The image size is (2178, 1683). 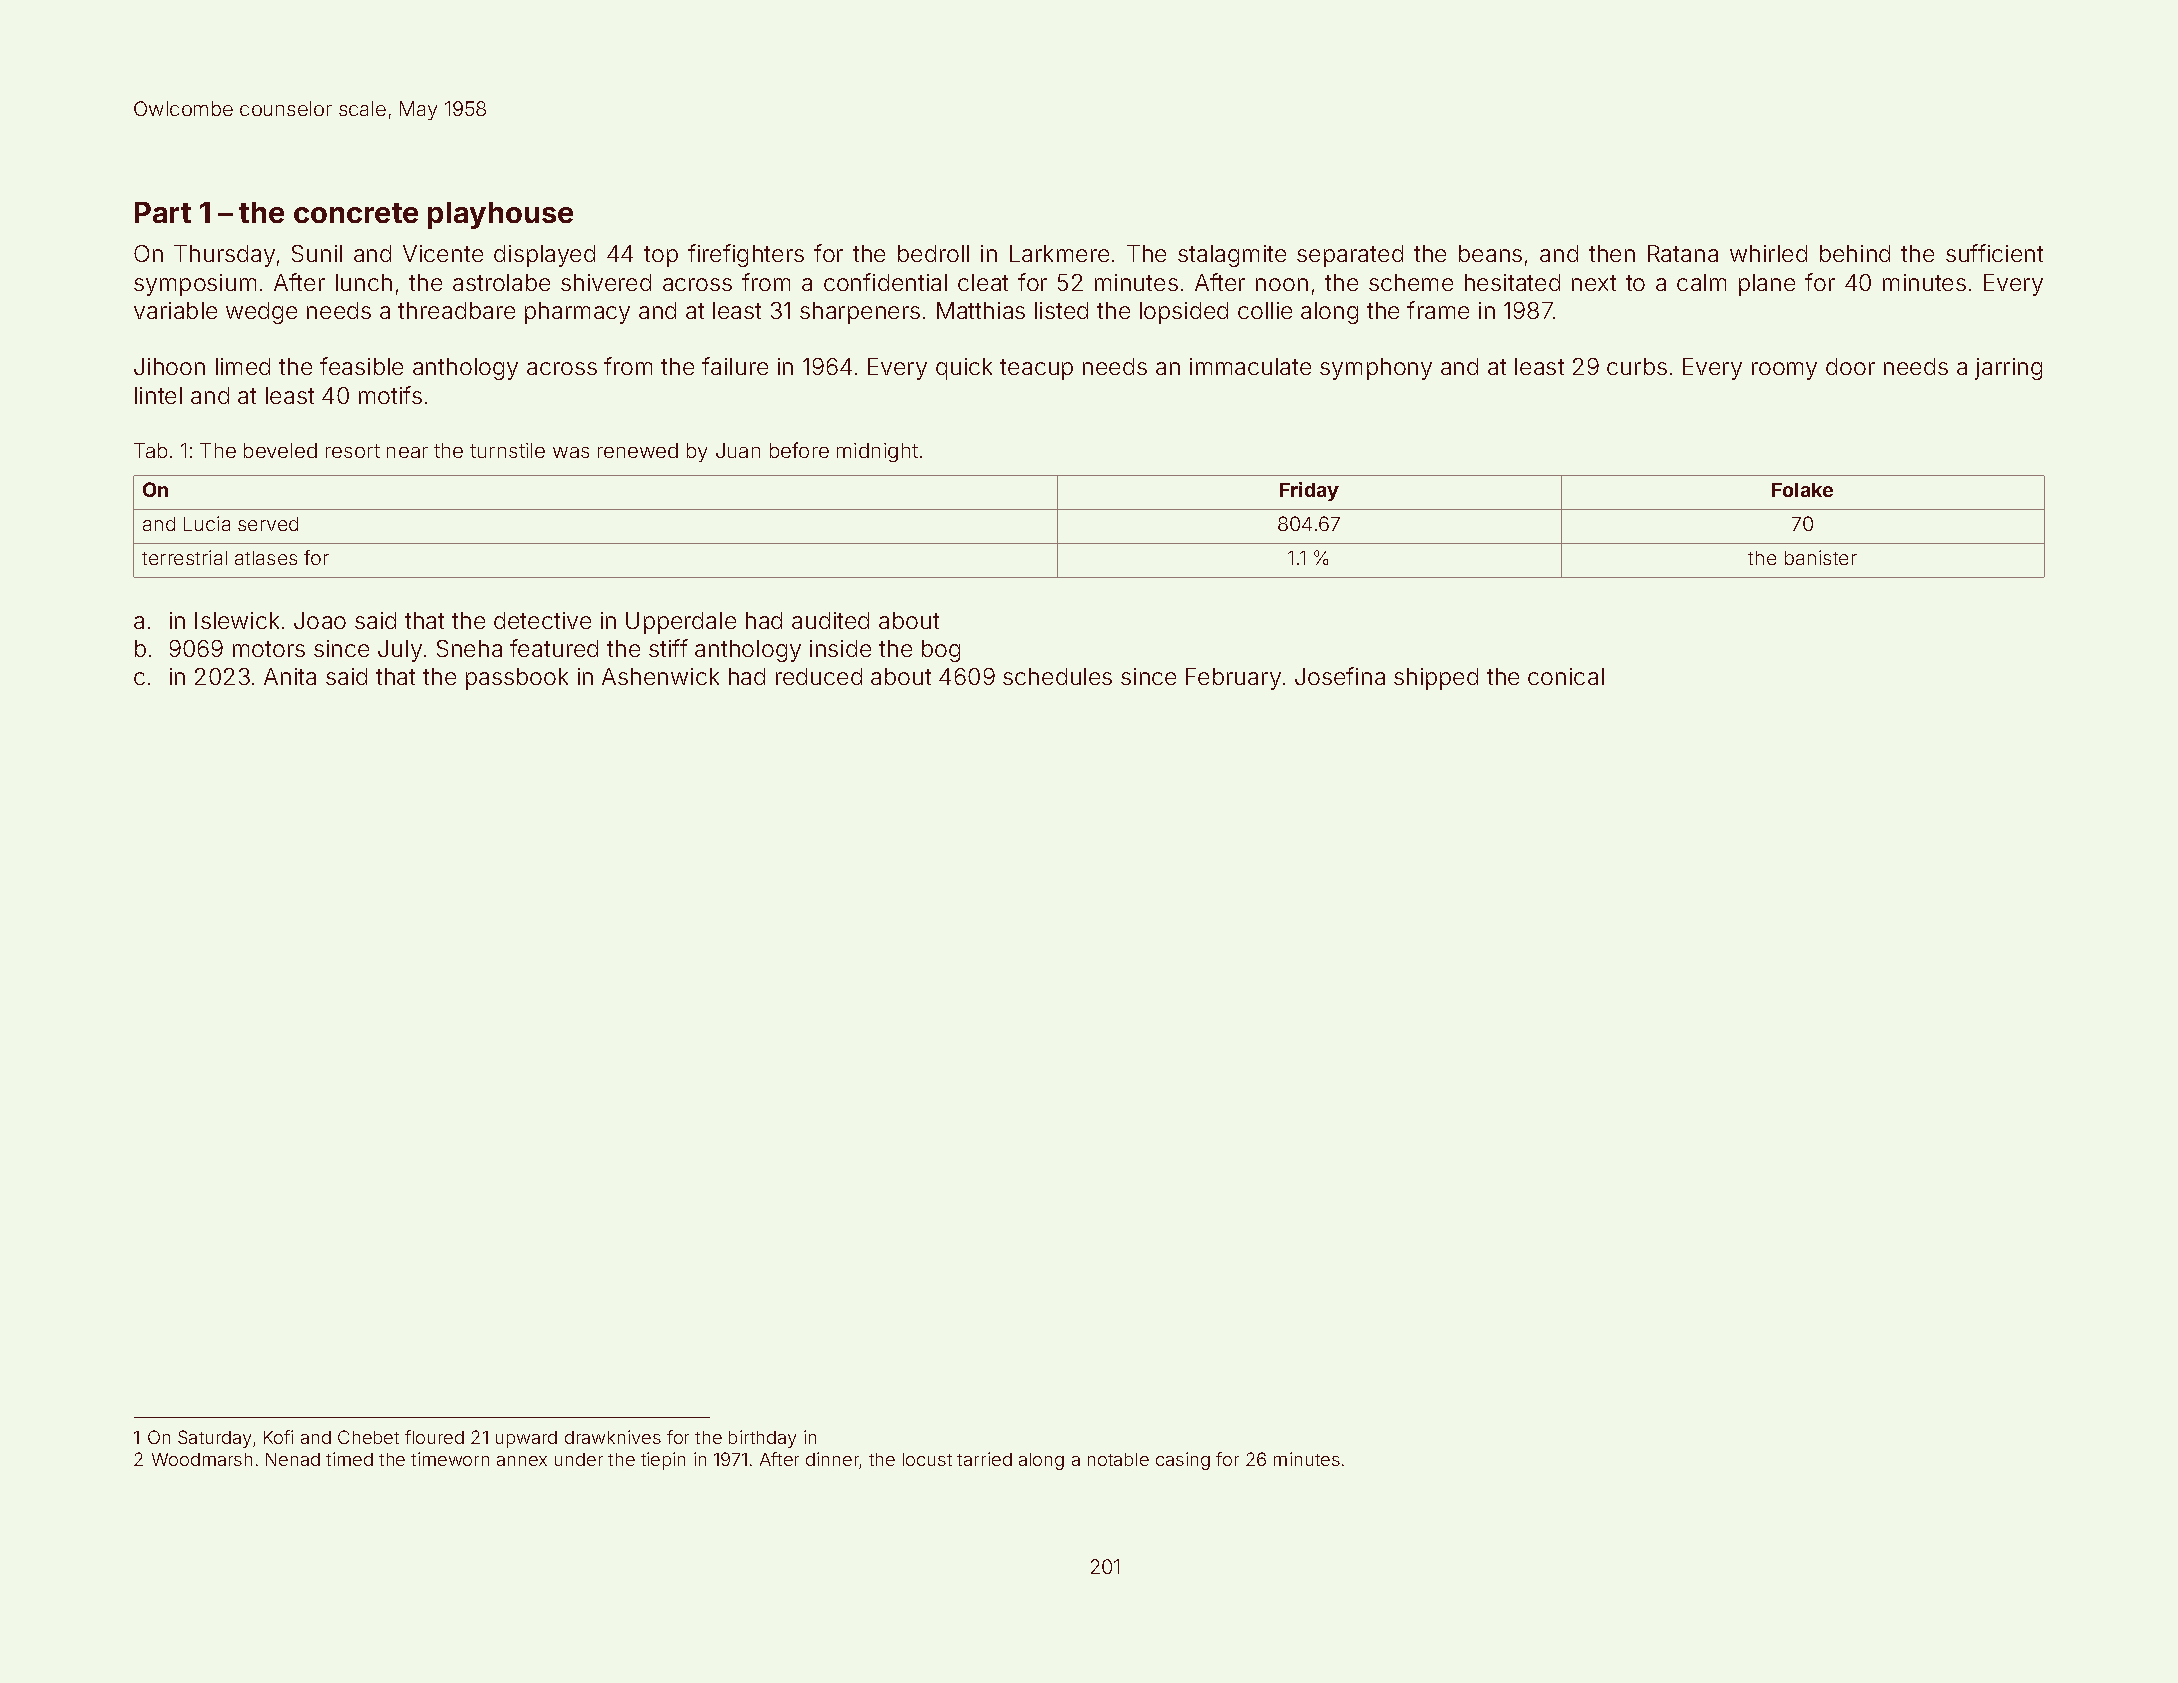 I want to click on drawknives, so click(x=613, y=1437).
